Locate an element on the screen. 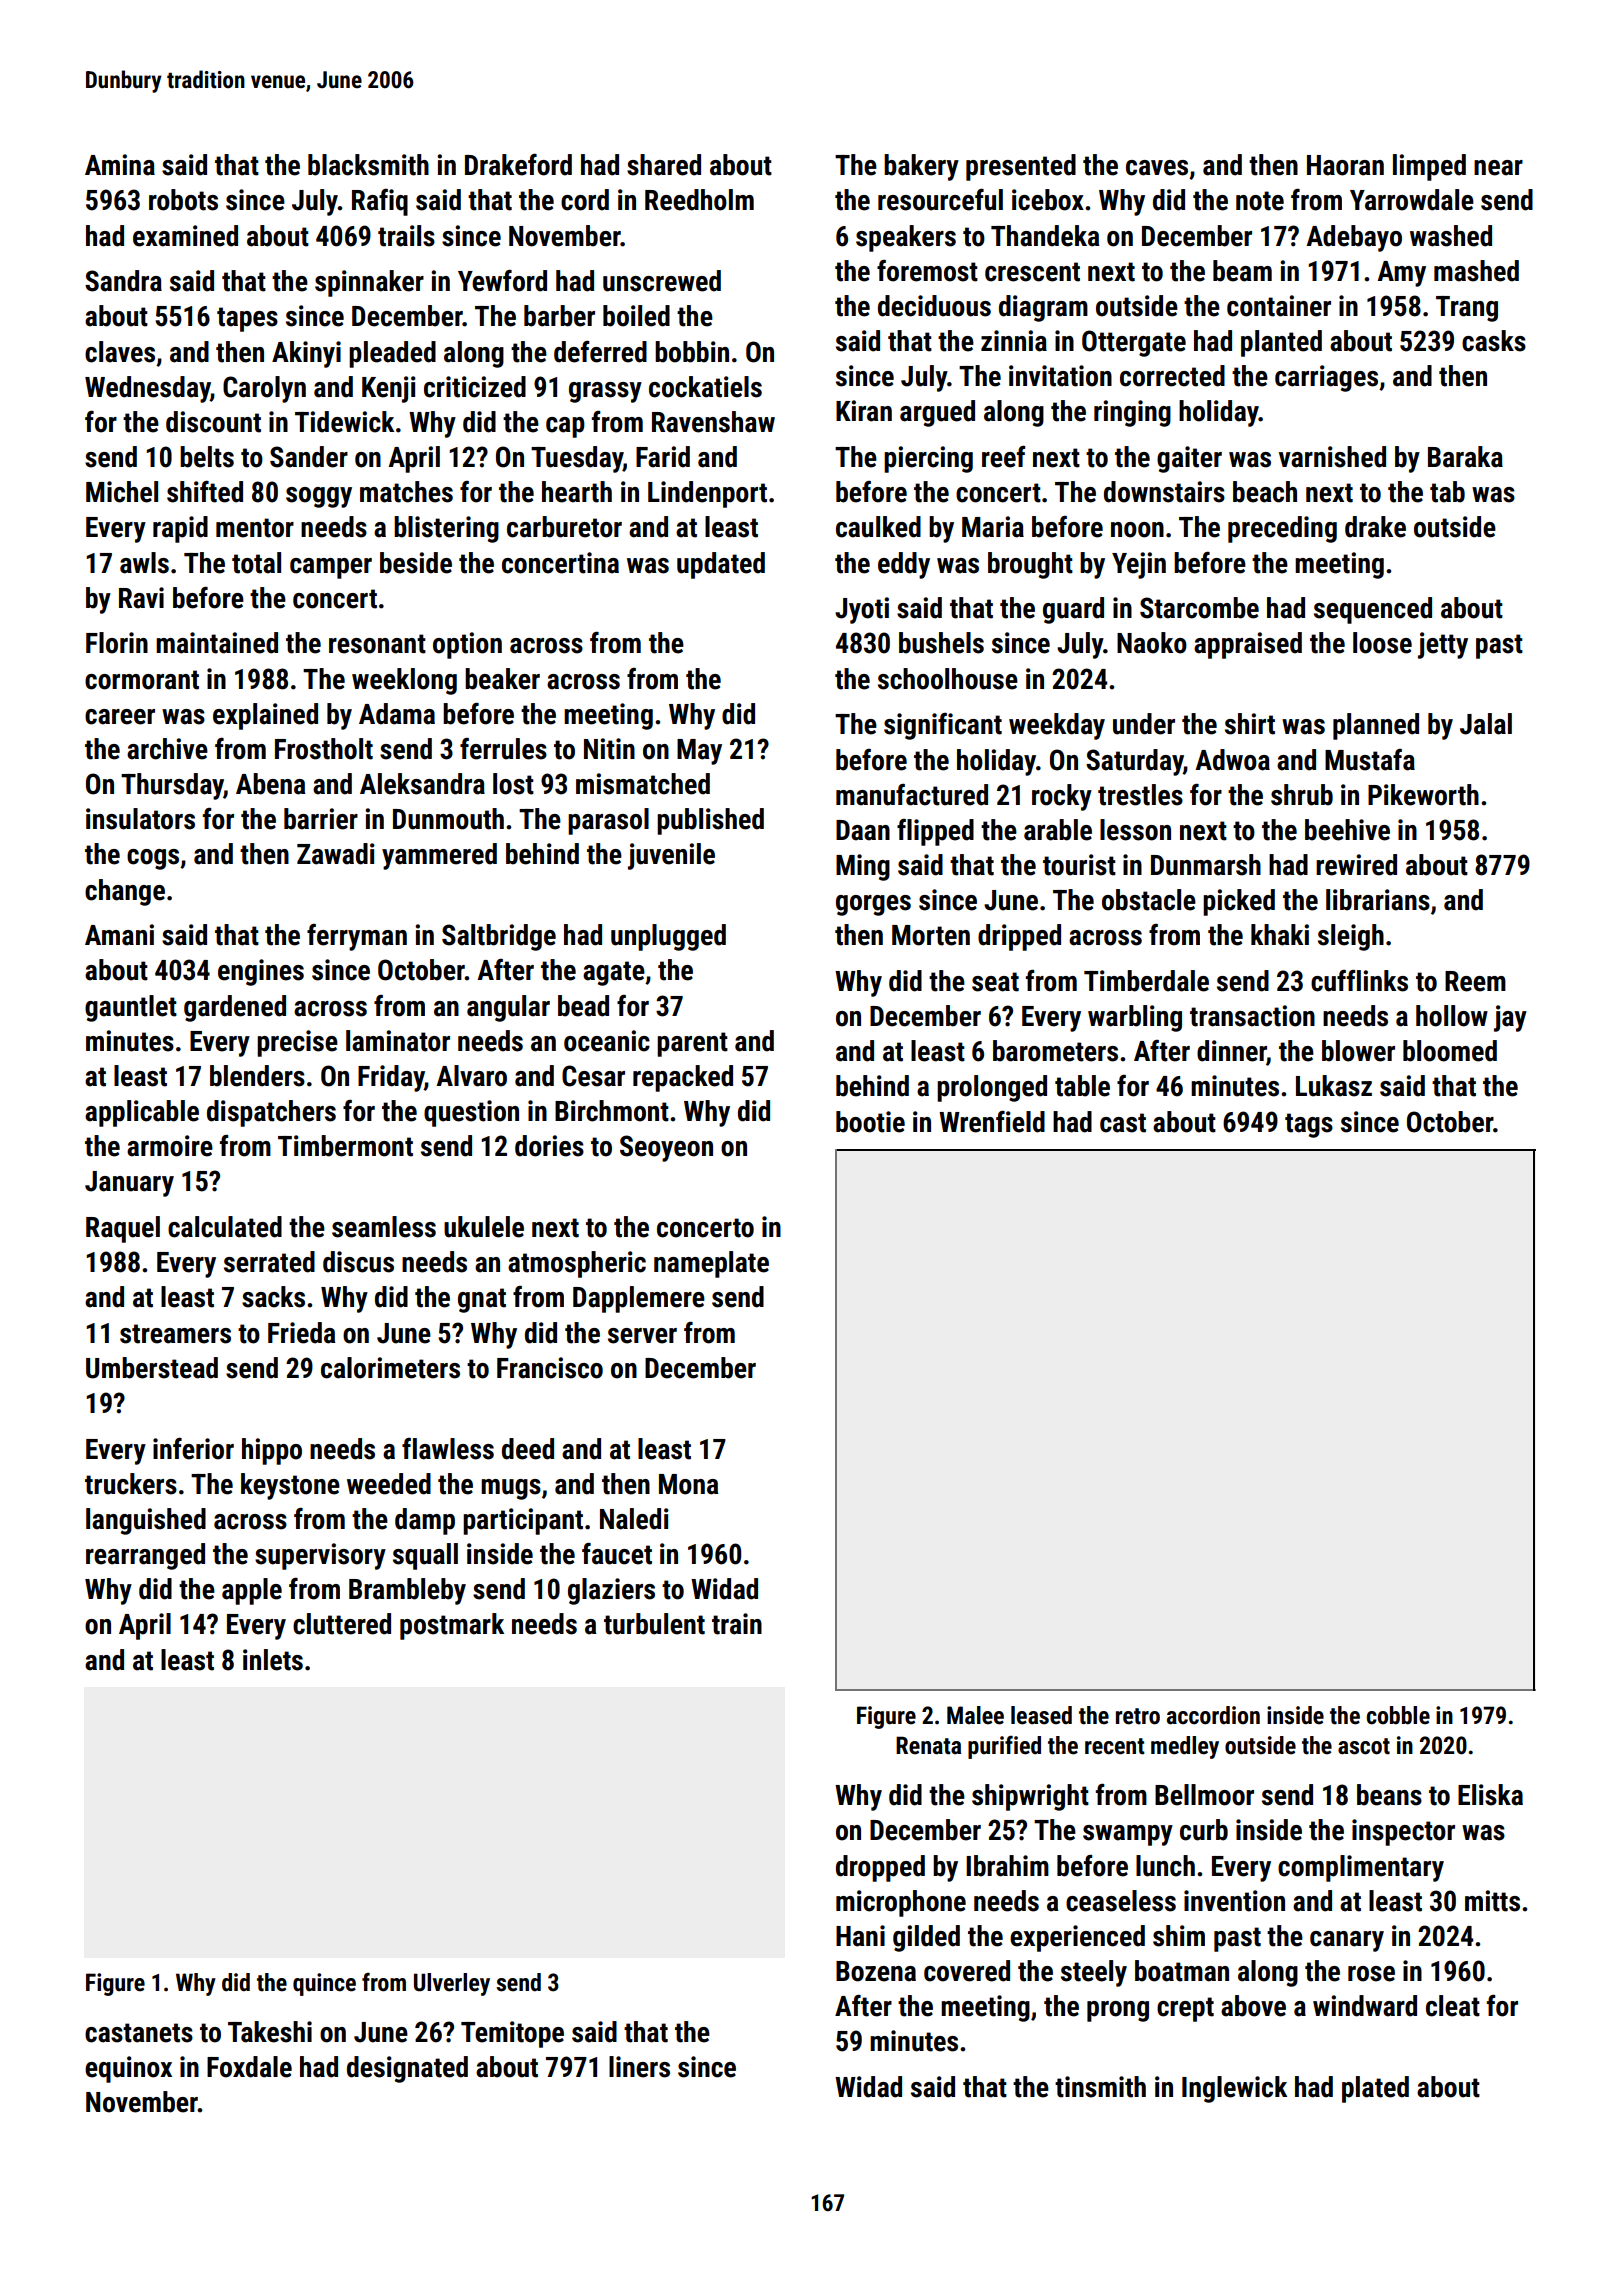 The width and height of the screenshot is (1620, 2292). Maria is located at coordinates (993, 527).
